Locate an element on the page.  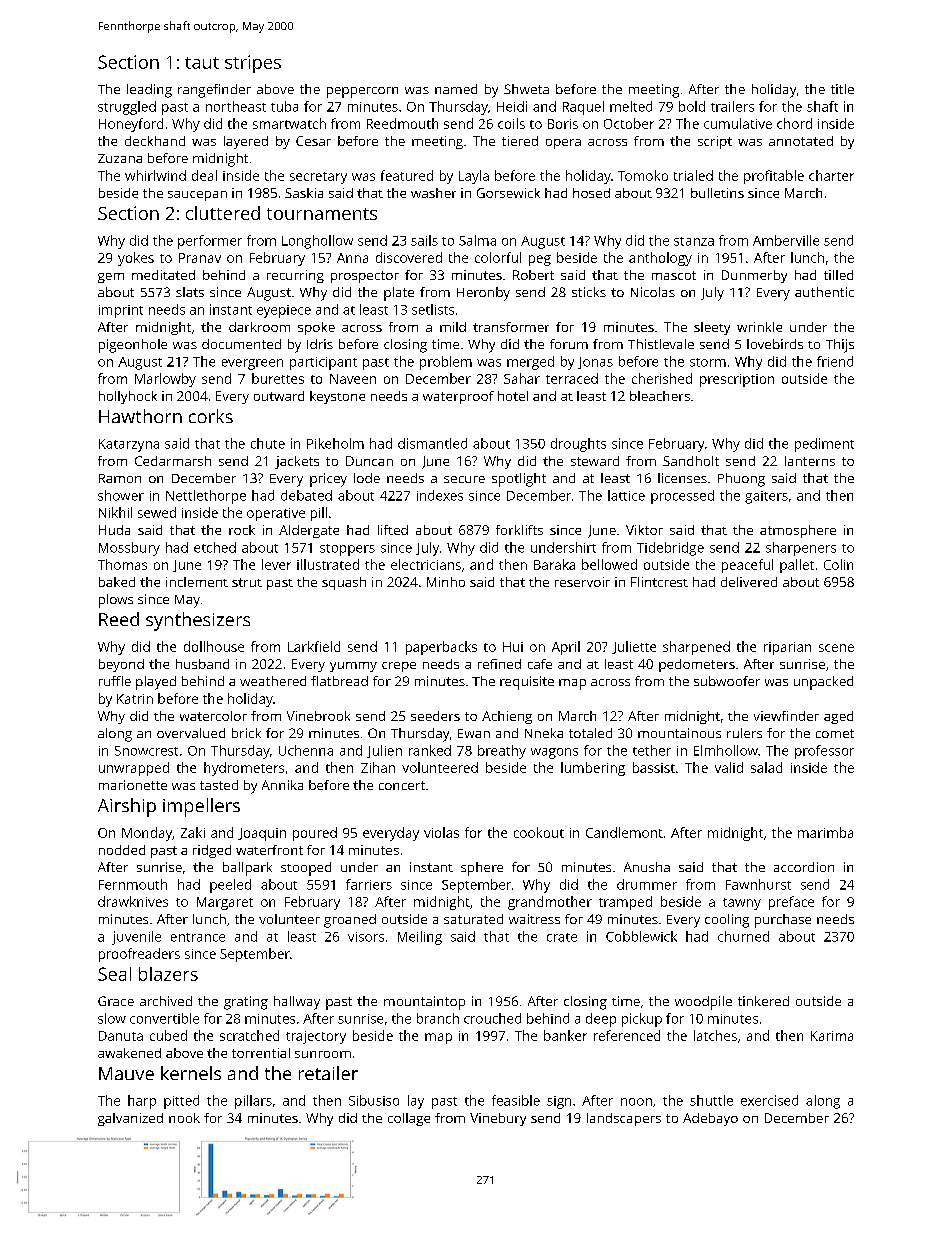
galvanized is located at coordinates (130, 1119).
